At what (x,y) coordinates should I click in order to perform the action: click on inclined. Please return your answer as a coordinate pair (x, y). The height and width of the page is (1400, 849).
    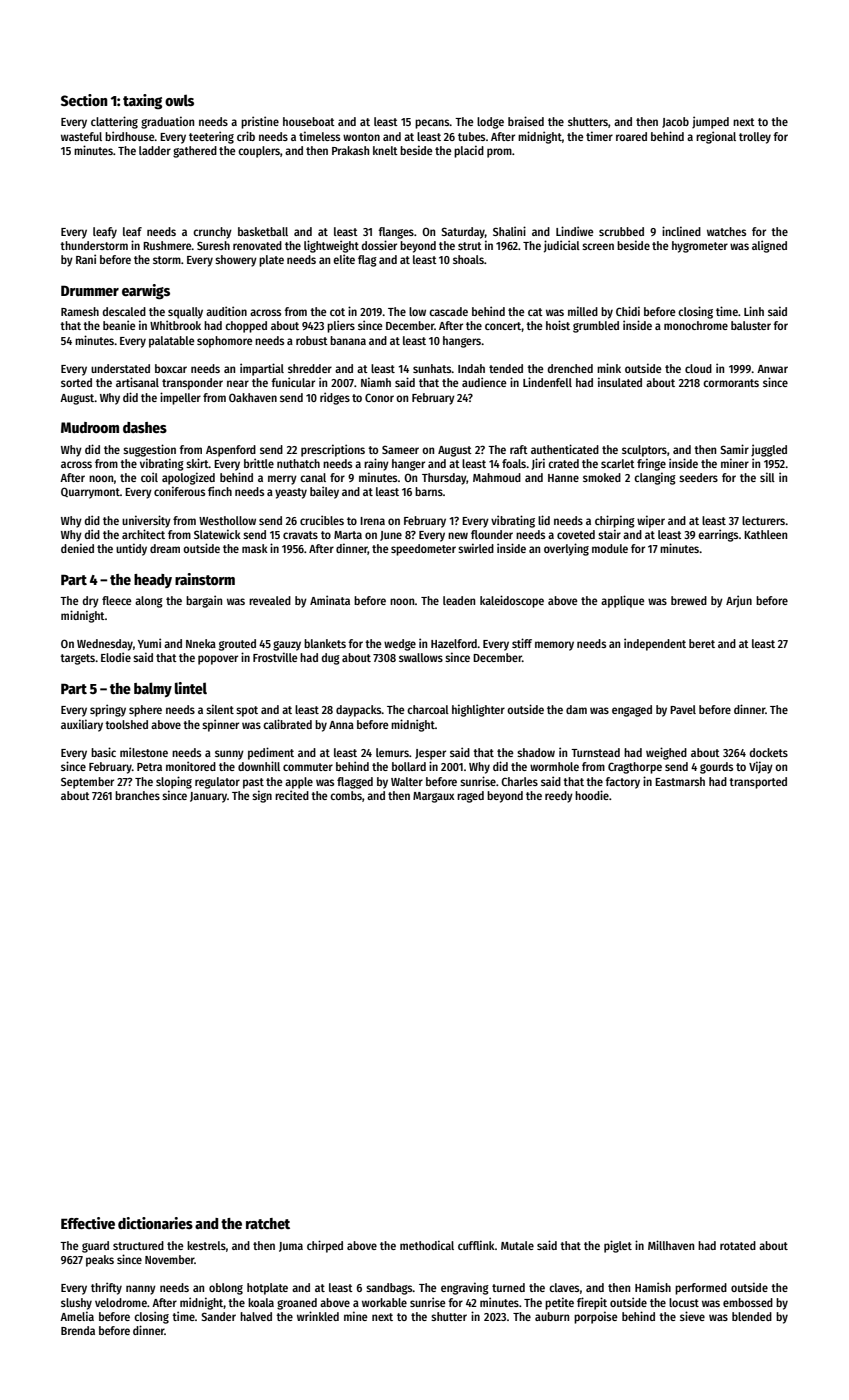
    Looking at the image, I should click on (681, 231).
